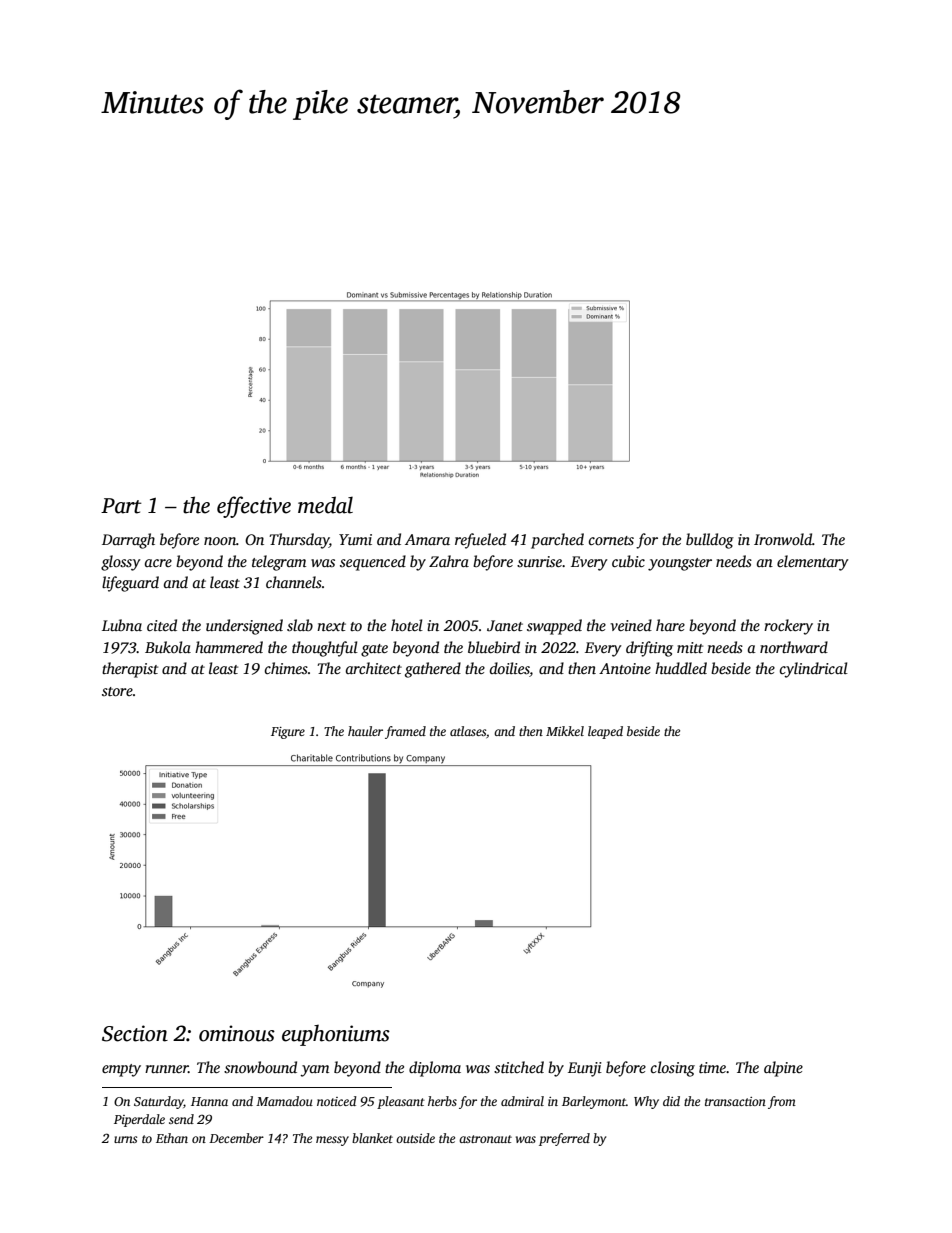 Image resolution: width=952 pixels, height=1233 pixels. I want to click on euphoniums, so click(336, 1035).
